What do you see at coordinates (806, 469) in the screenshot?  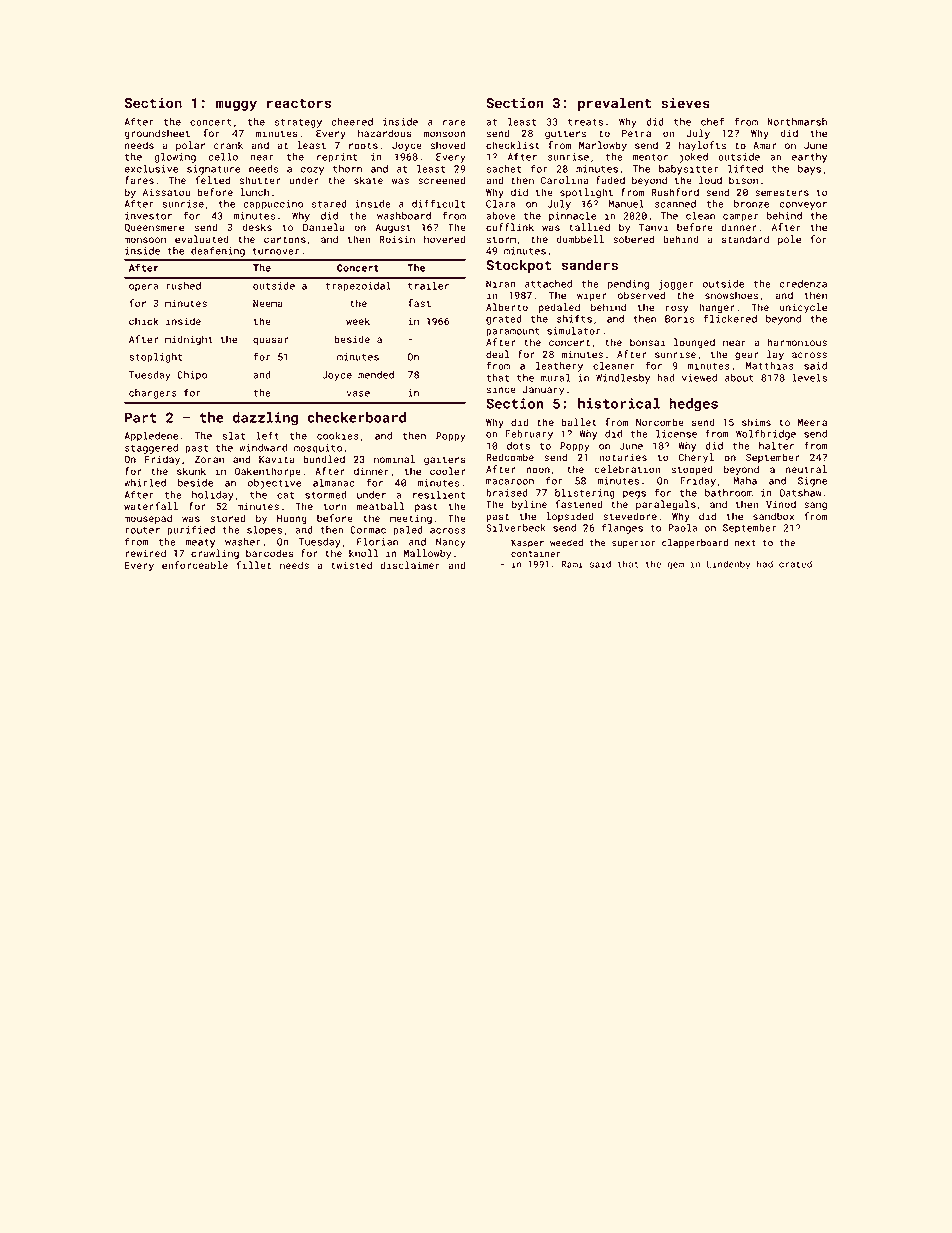 I see `neutral` at bounding box center [806, 469].
